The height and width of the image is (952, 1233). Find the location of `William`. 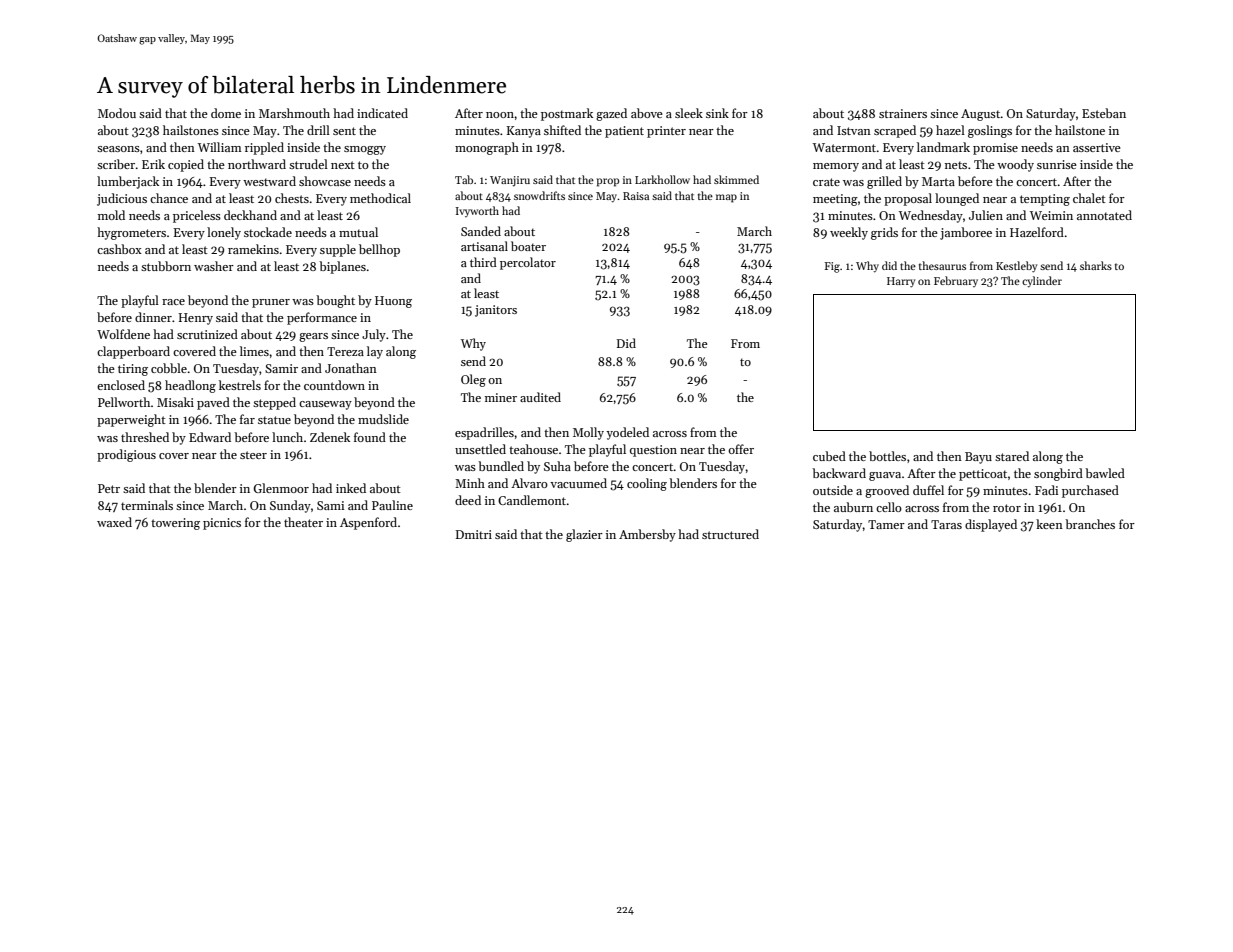

William is located at coordinates (220, 147).
